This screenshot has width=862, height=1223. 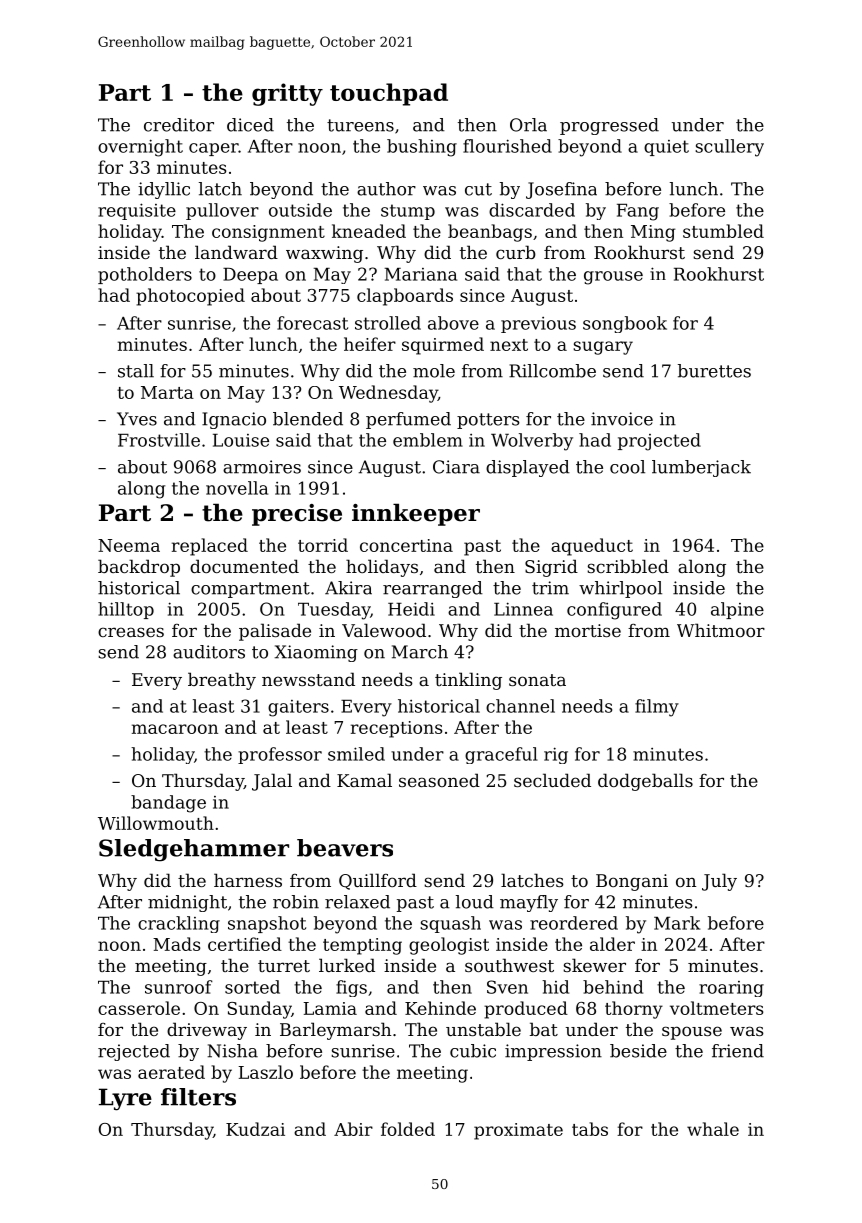 I want to click on produced, so click(x=526, y=1010).
